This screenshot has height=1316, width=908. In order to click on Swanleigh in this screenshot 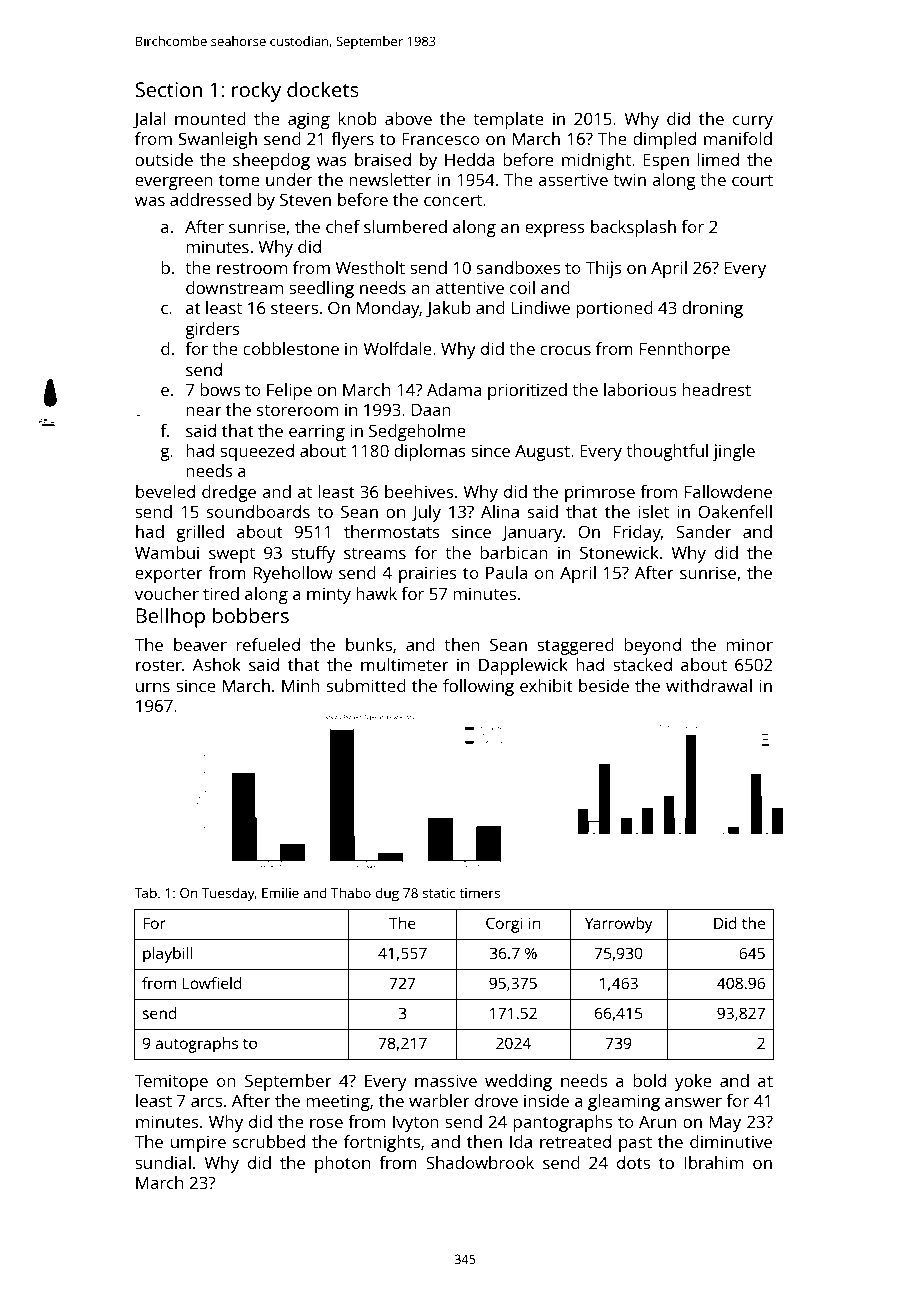, I will do `click(218, 140)`.
